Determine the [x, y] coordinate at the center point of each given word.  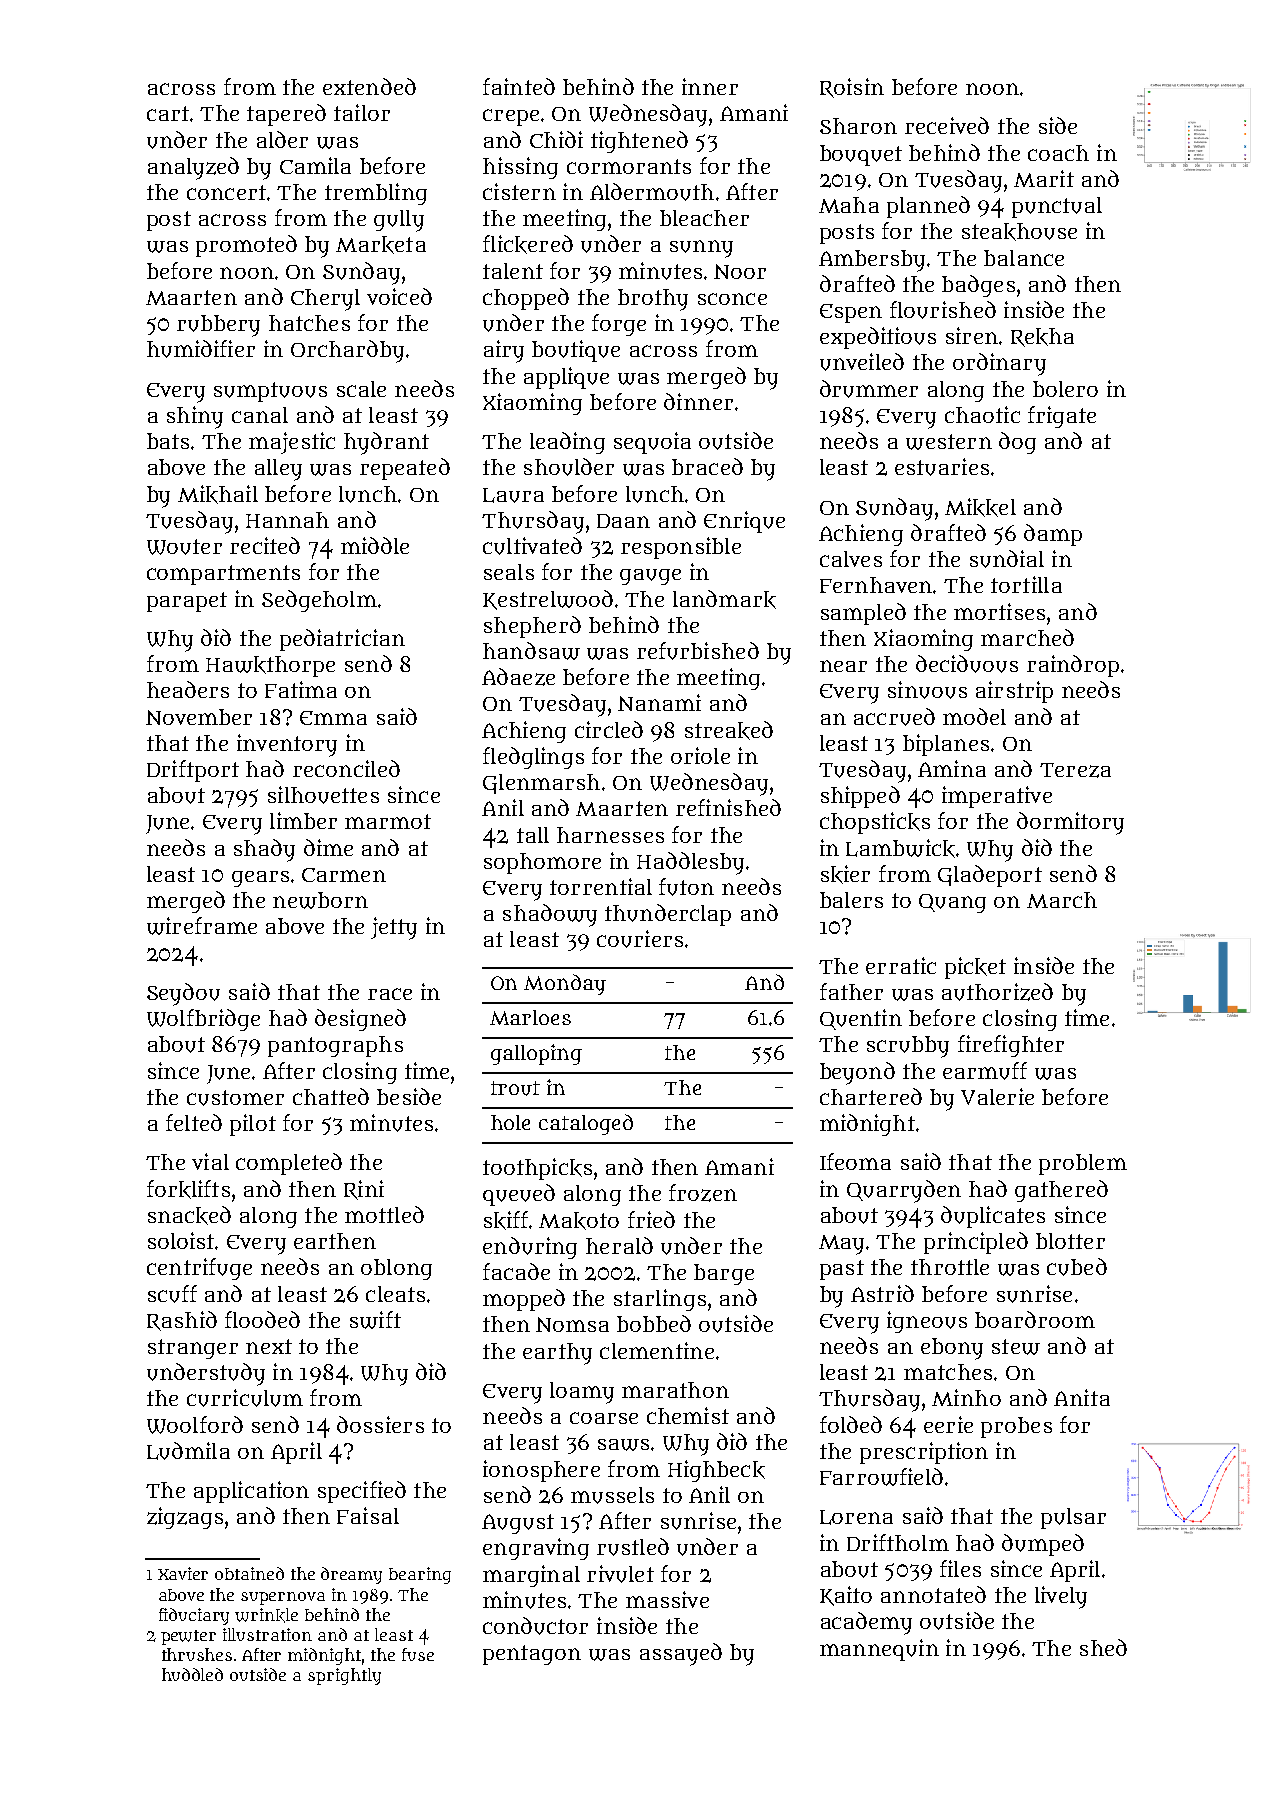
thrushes [197, 1654]
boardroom [1035, 1319]
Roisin [852, 88]
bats [168, 441]
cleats [395, 1294]
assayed [681, 1654]
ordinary [999, 364]
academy [866, 1623]
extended [369, 86]
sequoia [652, 443]
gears [260, 879]
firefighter [1011, 1046]
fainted [519, 86]
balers [851, 900]
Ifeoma [855, 1161]
